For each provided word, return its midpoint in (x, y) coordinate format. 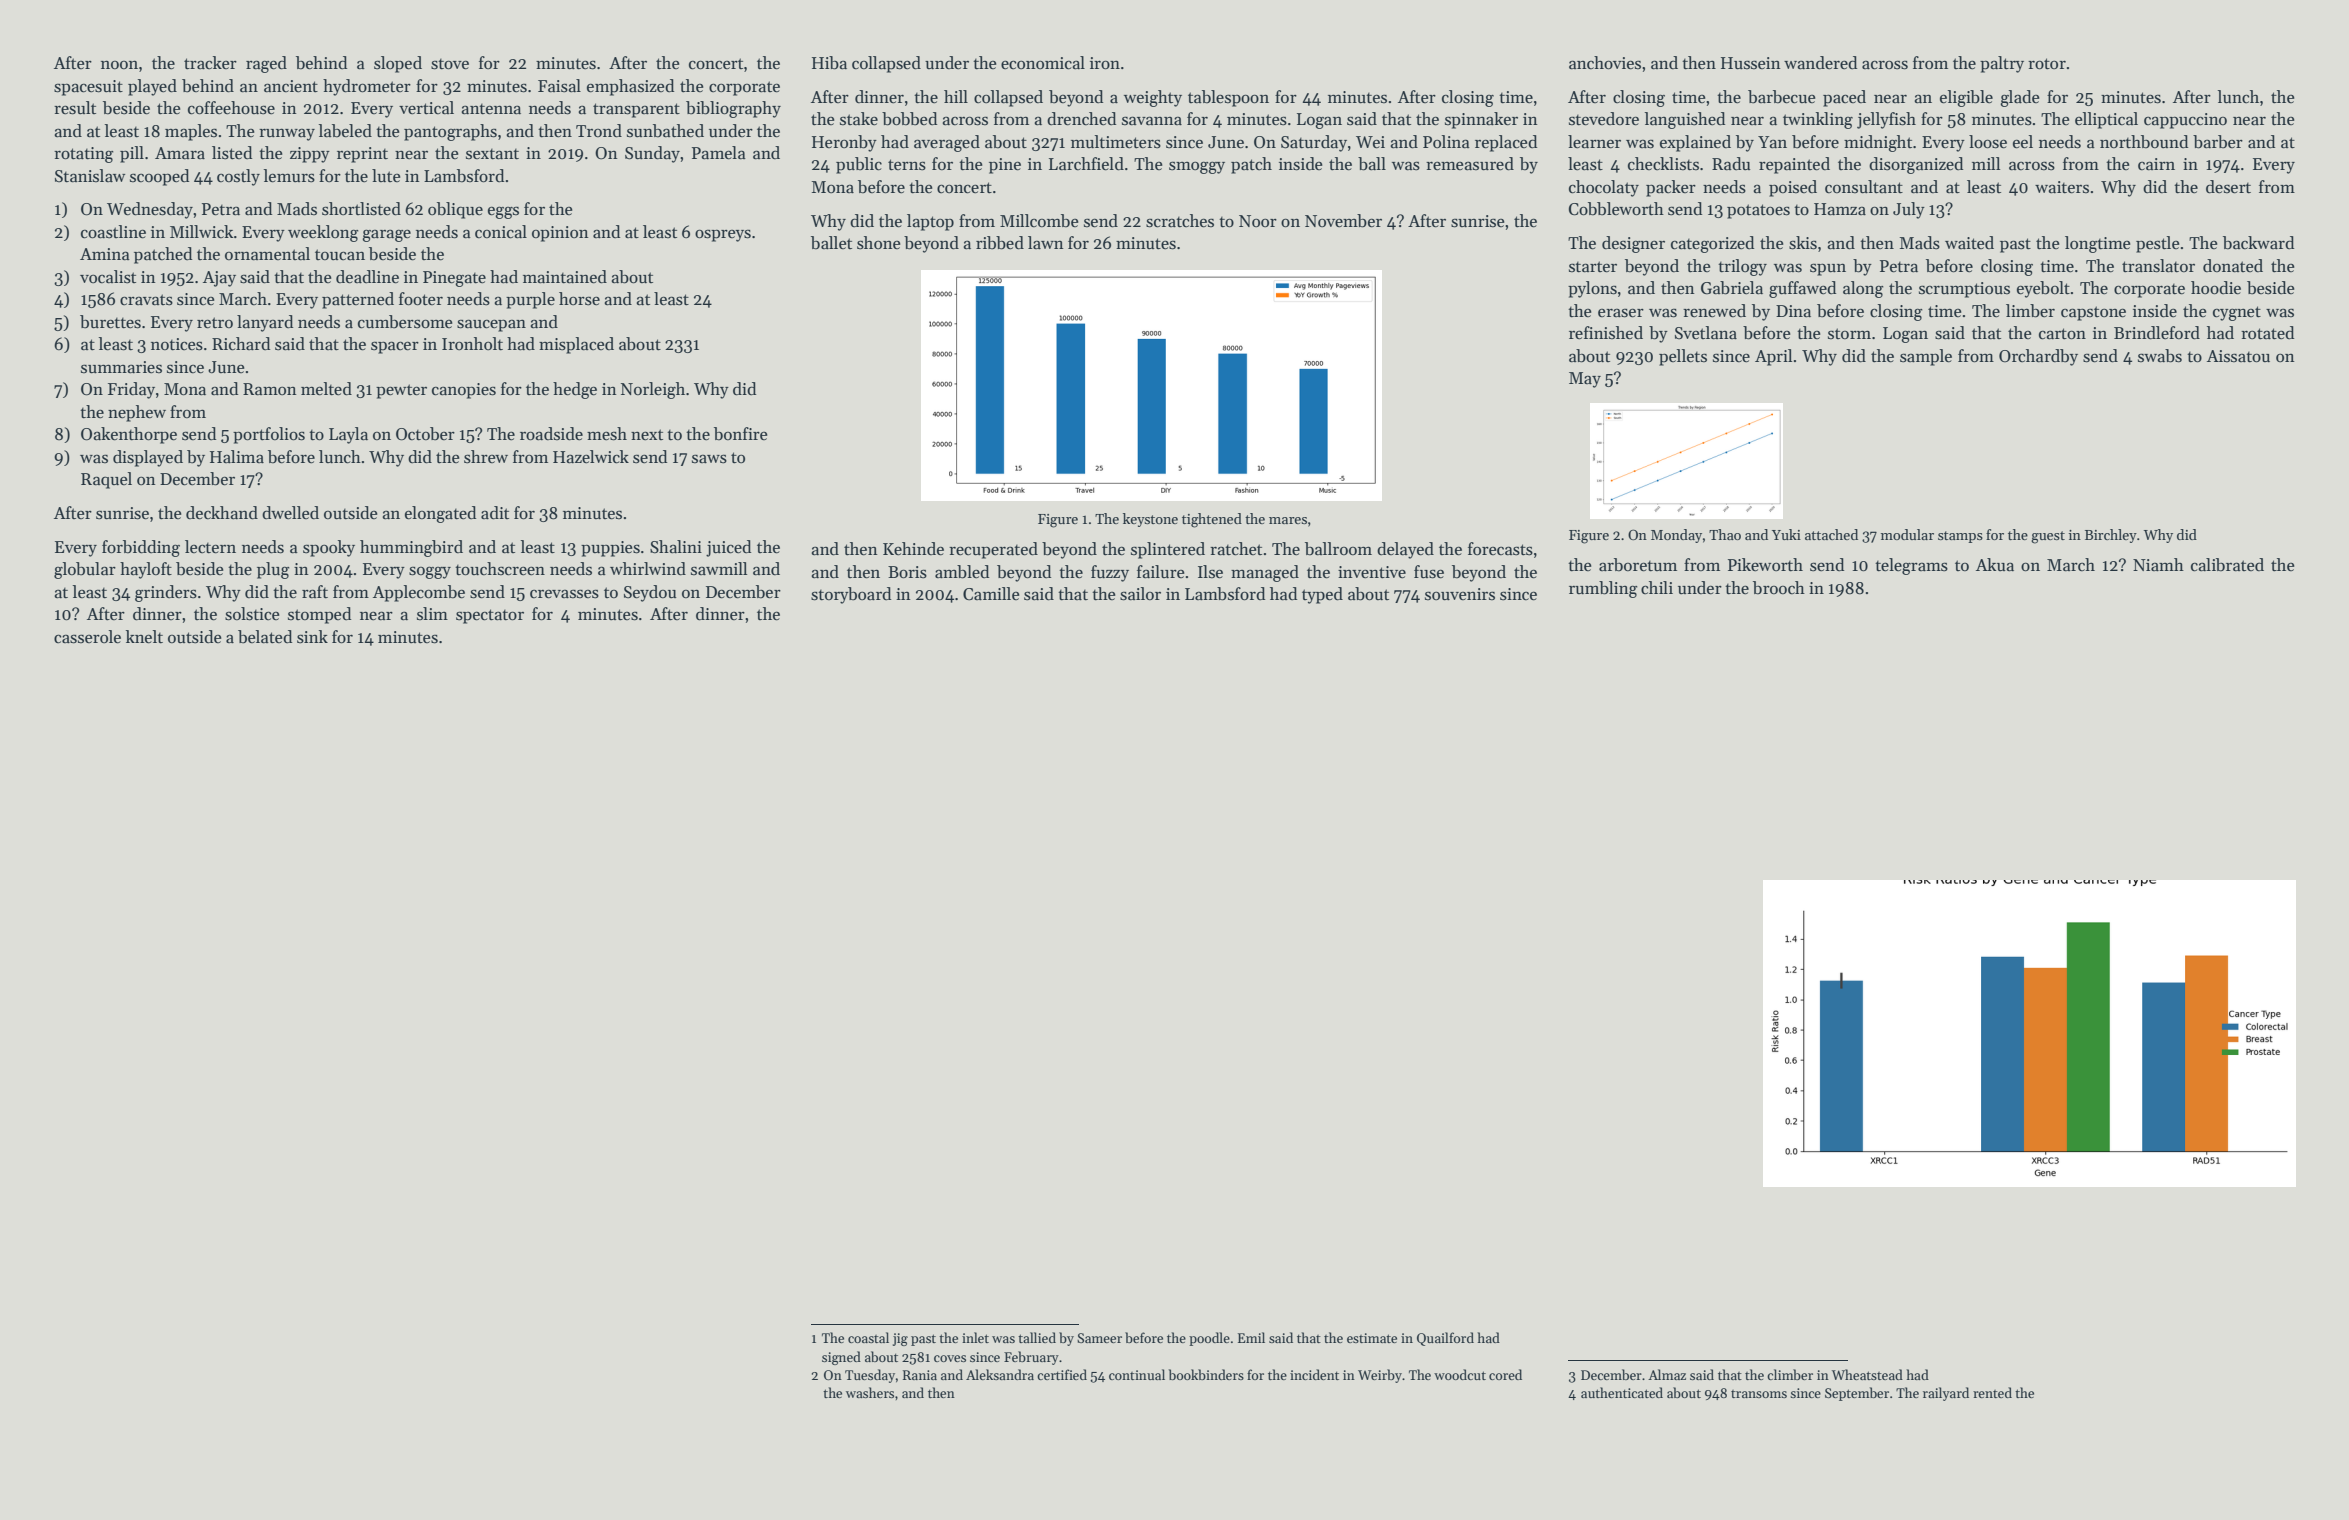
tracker (210, 63)
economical (1043, 63)
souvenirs (1460, 594)
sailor (1140, 594)
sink (312, 637)
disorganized (1916, 165)
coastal (868, 1337)
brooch (1779, 588)
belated (265, 637)
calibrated (2227, 565)
